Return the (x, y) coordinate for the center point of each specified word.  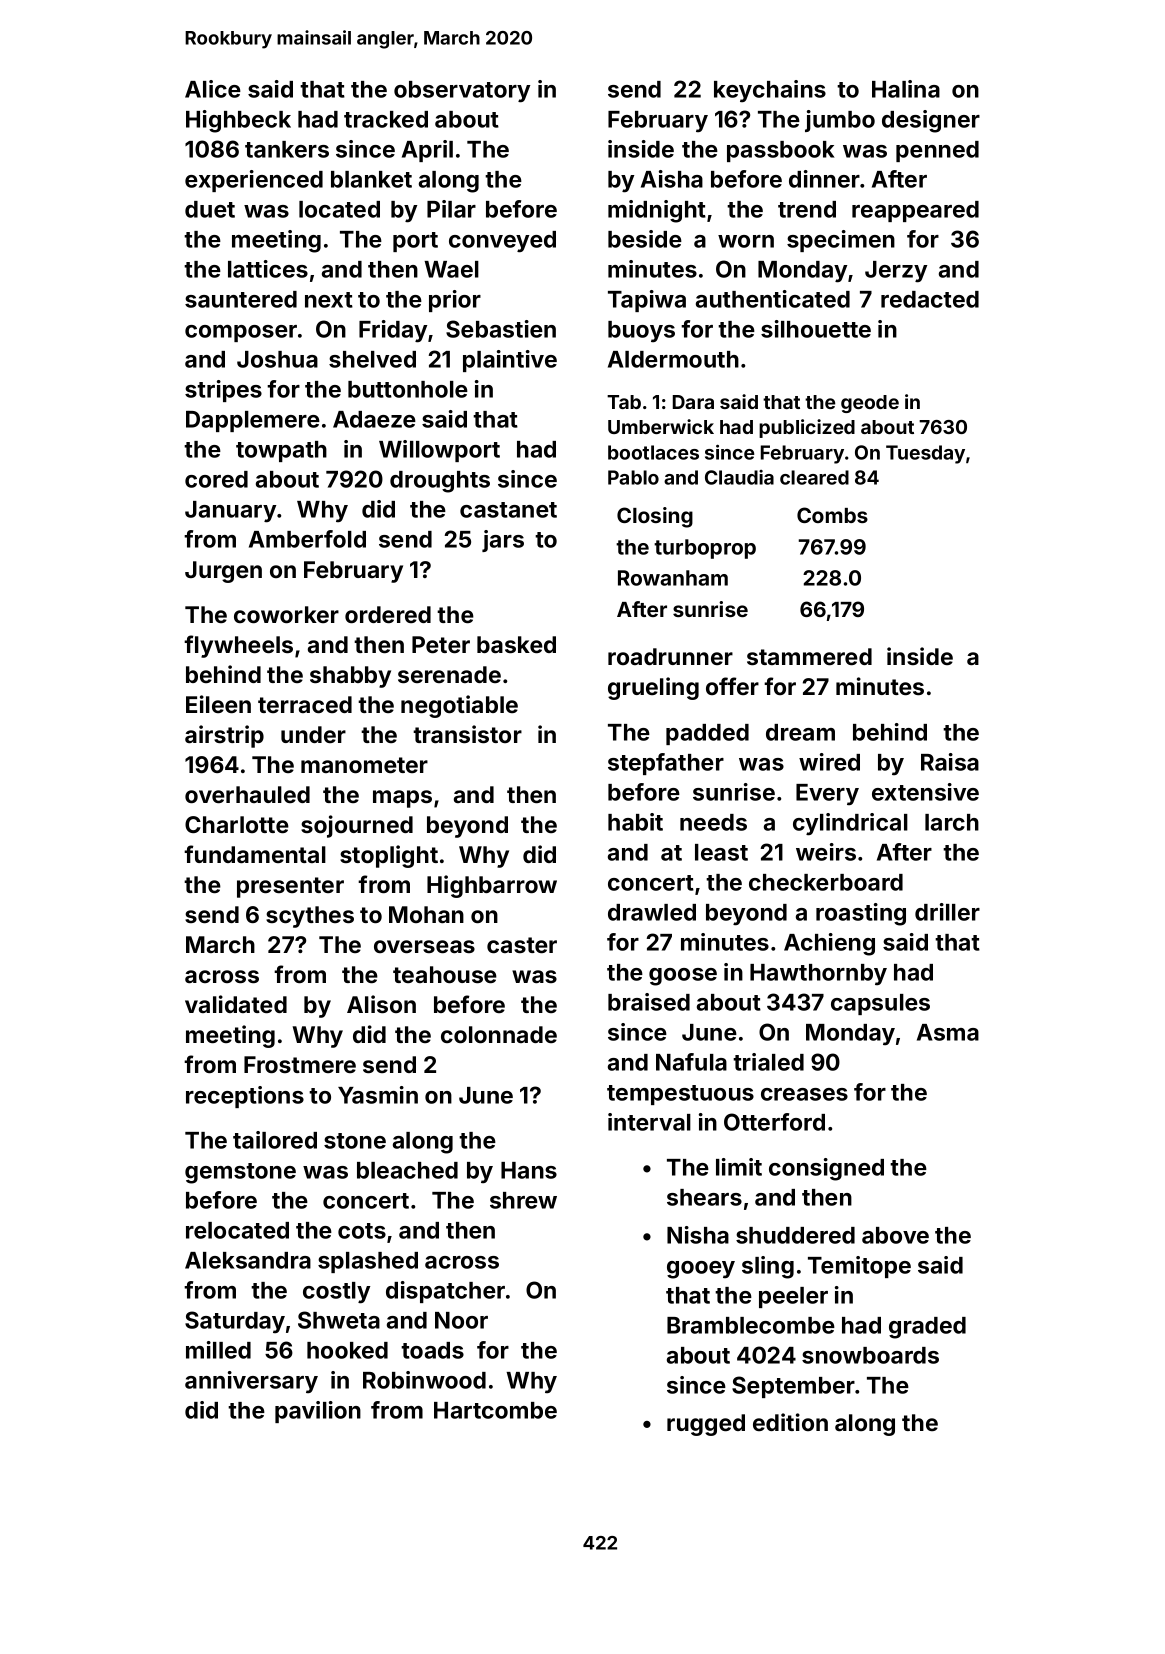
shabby (350, 677)
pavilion (318, 1412)
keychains (770, 91)
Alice (213, 89)
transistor (467, 734)
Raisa (950, 762)
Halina (906, 89)
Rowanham (673, 578)
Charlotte (237, 824)
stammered (809, 656)
